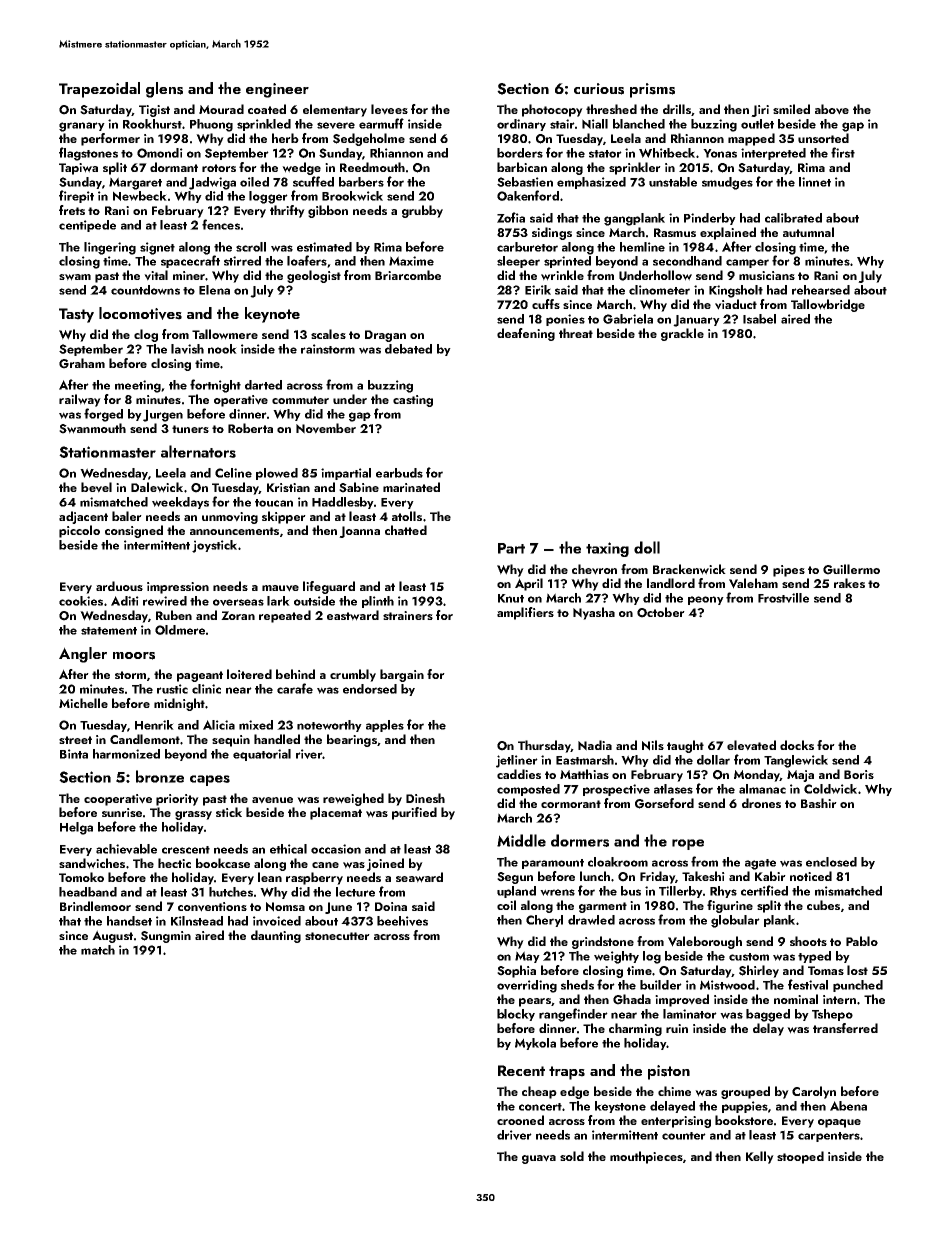  What do you see at coordinates (862, 941) in the screenshot?
I see `Pablo` at bounding box center [862, 941].
